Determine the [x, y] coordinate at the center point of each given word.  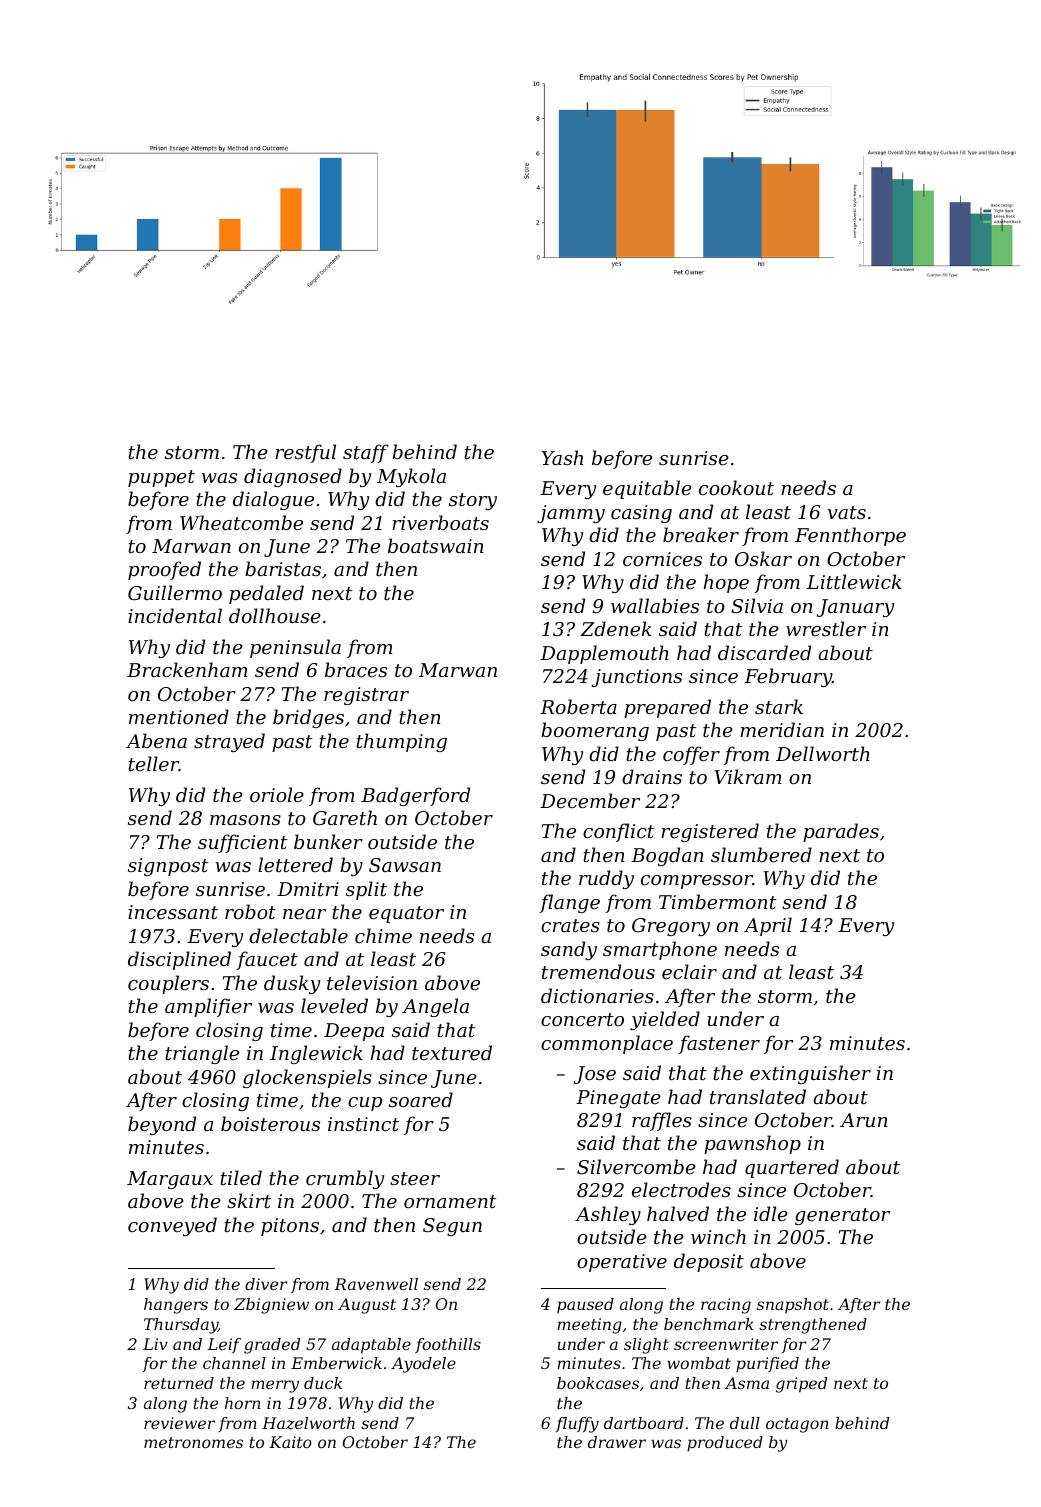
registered [710, 832]
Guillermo [175, 592]
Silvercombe [636, 1166]
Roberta [578, 706]
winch [718, 1236]
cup [365, 1104]
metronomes [193, 1442]
